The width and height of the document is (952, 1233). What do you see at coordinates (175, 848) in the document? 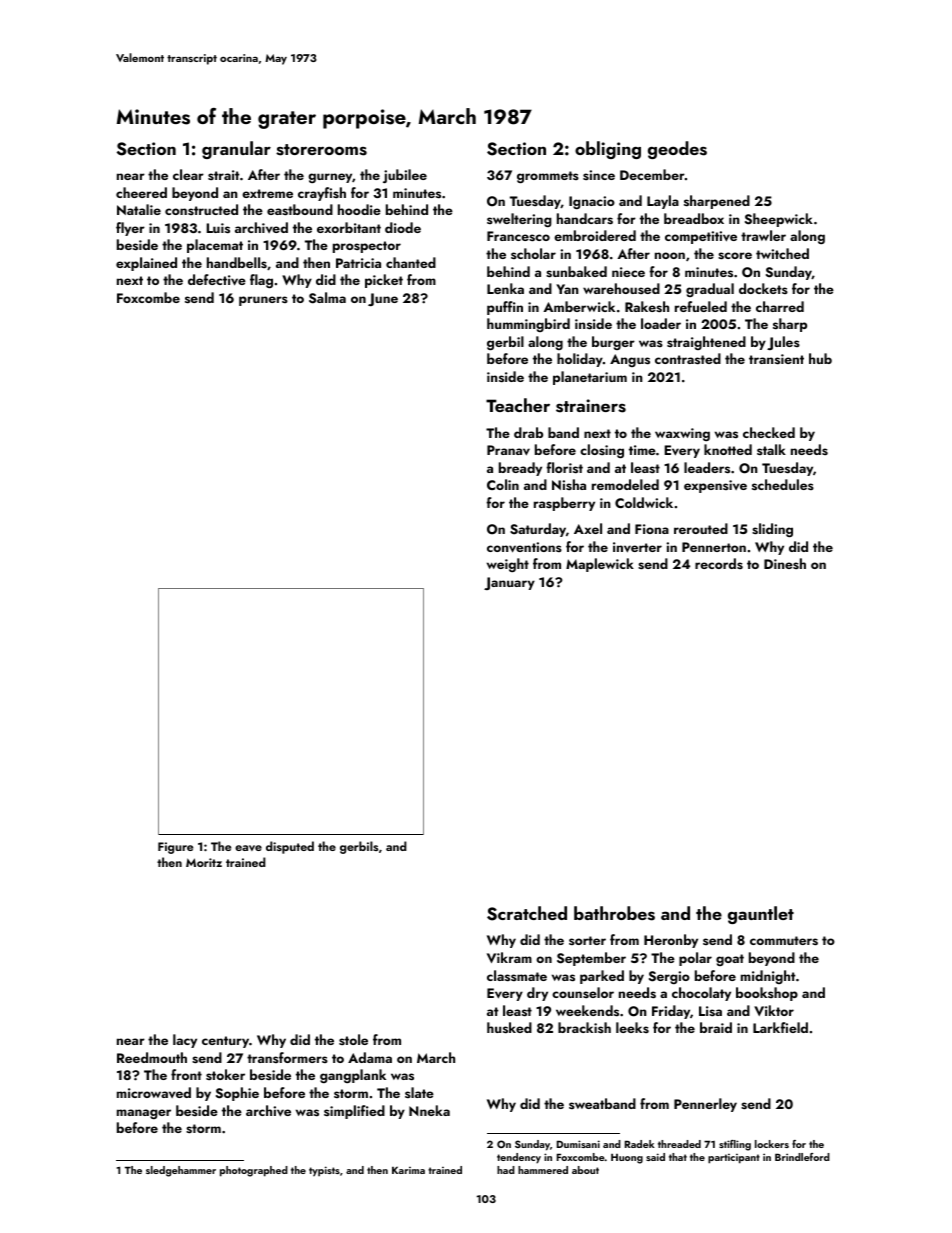
I see `Figure` at bounding box center [175, 848].
